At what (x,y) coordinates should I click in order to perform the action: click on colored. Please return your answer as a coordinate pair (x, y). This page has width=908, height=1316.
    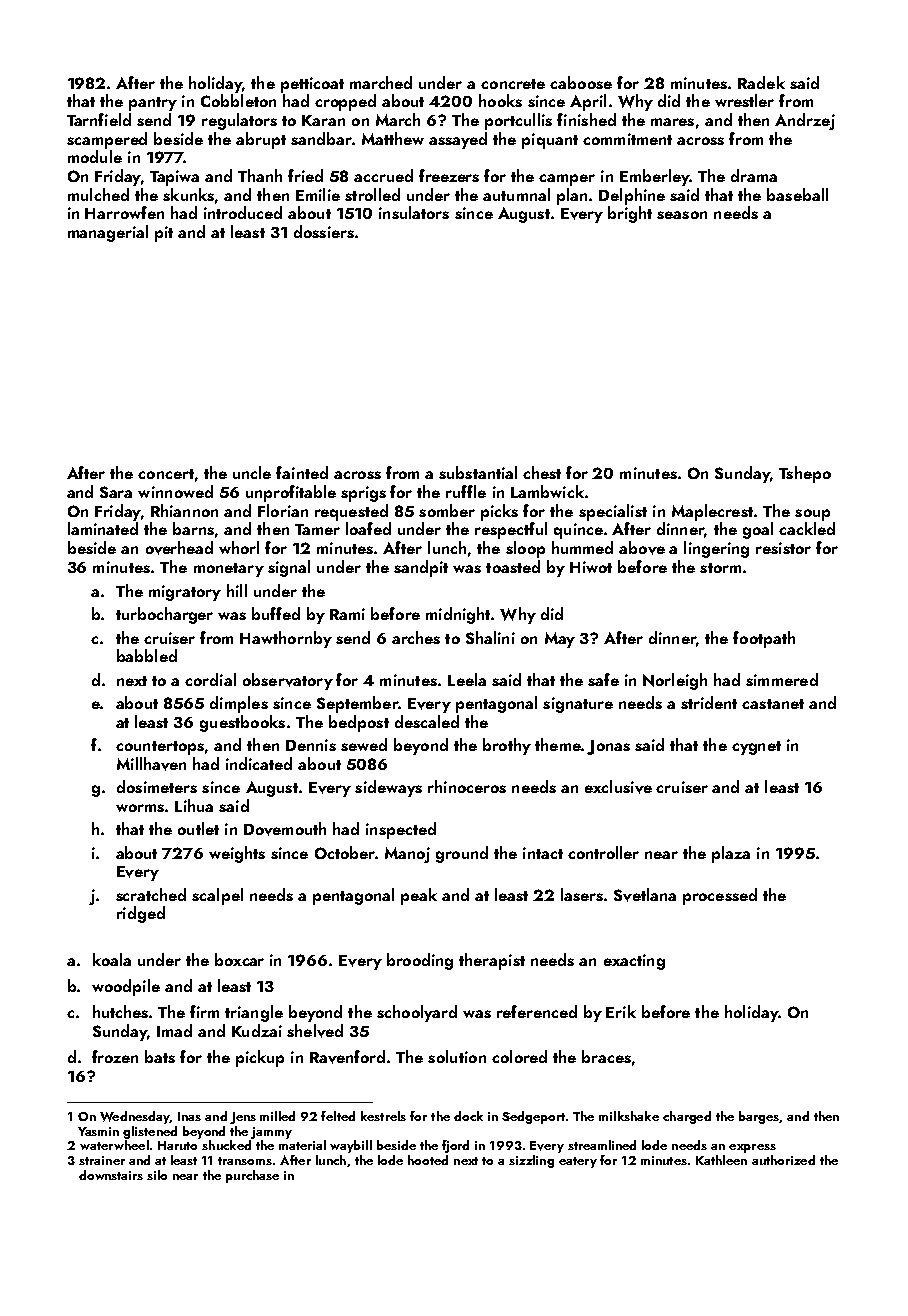
    Looking at the image, I should click on (519, 1056).
